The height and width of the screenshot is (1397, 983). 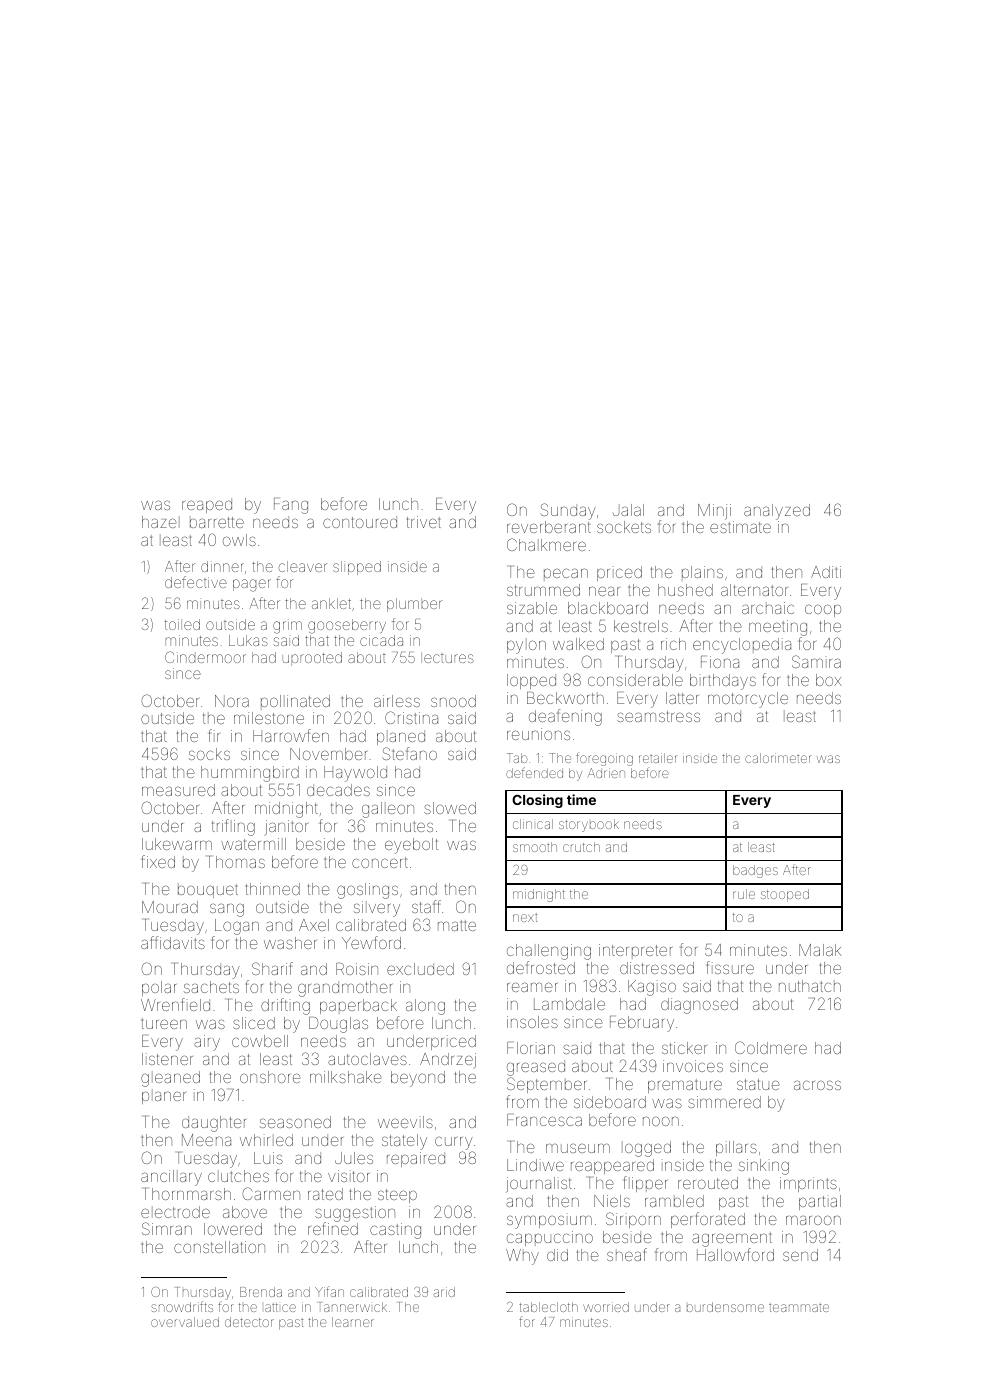 I want to click on plains, so click(x=702, y=573).
